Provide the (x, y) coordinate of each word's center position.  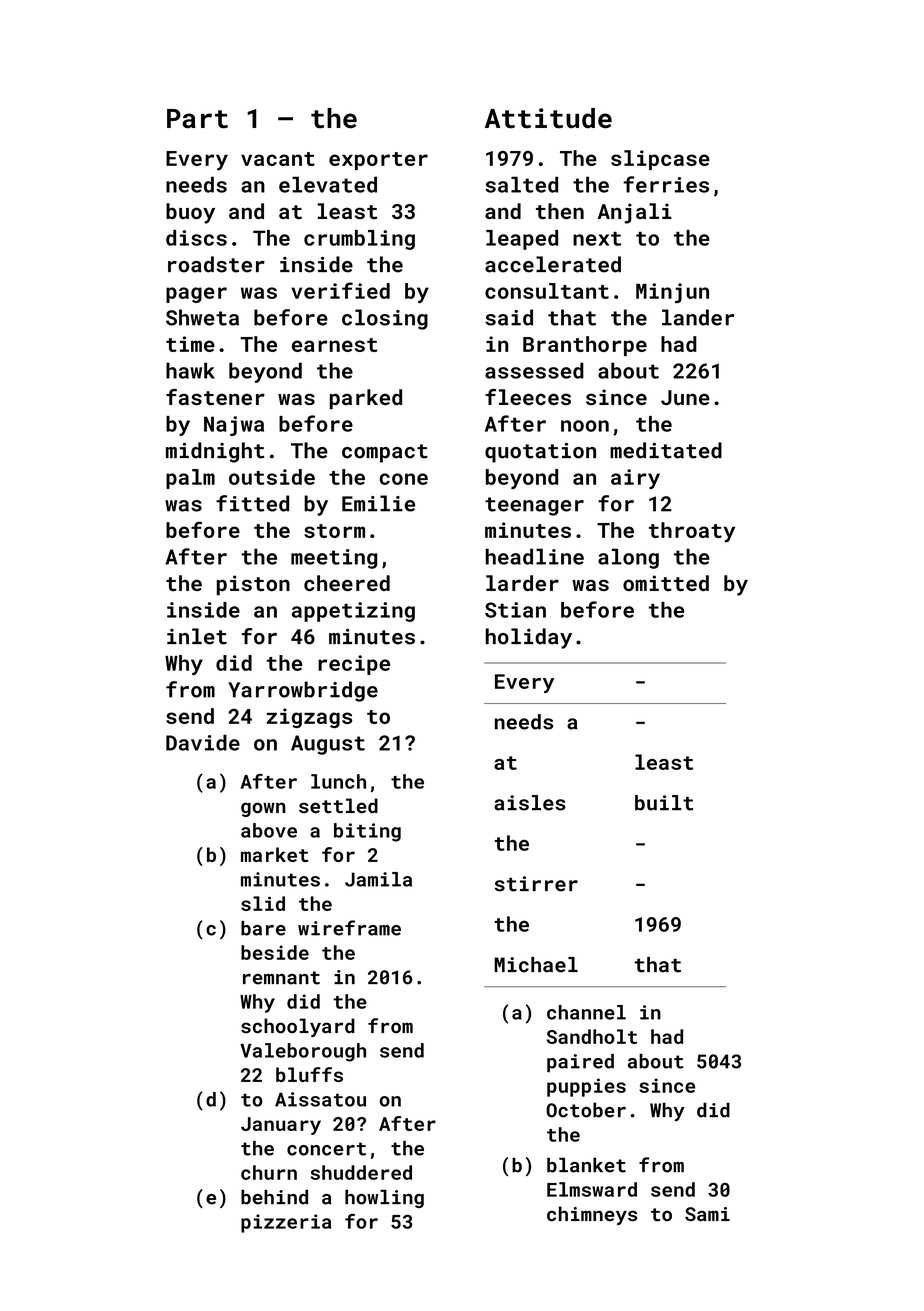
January (281, 1126)
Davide (203, 742)
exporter (378, 161)
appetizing (353, 612)
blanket (586, 1165)
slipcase (660, 160)
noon (585, 426)
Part (197, 119)
